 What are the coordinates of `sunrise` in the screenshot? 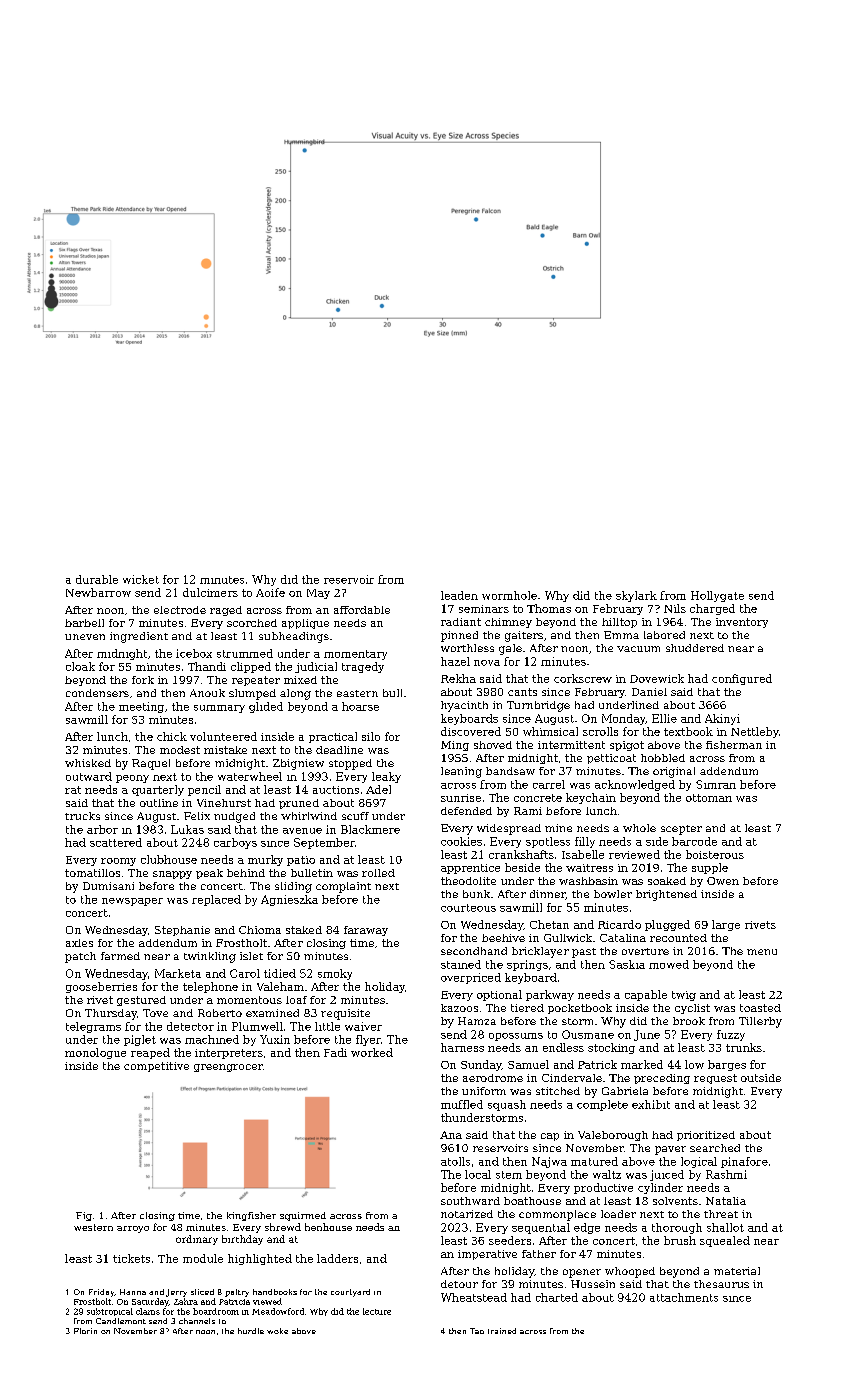 It's located at (461, 798).
